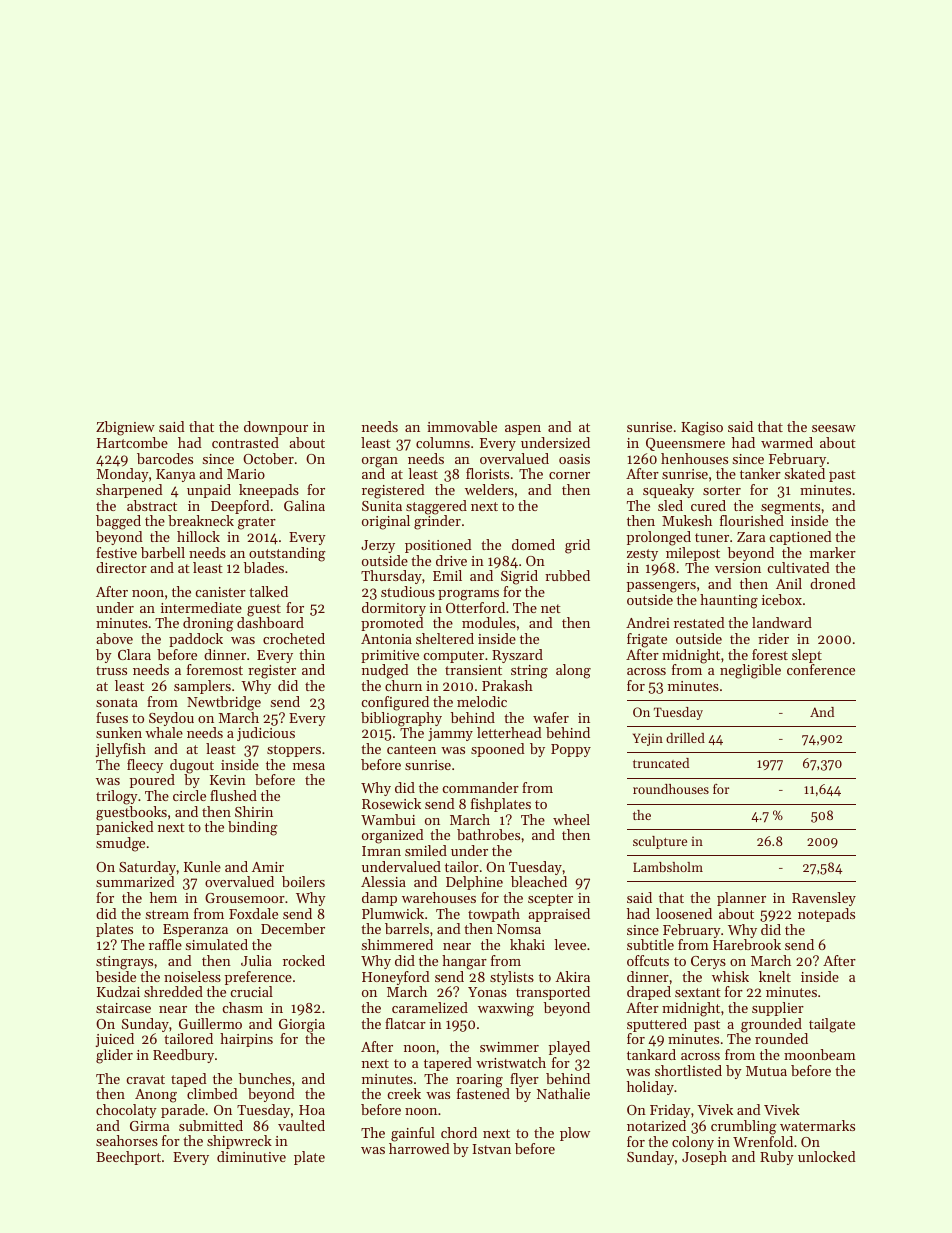 The width and height of the screenshot is (952, 1233). I want to click on negligible, so click(750, 671).
